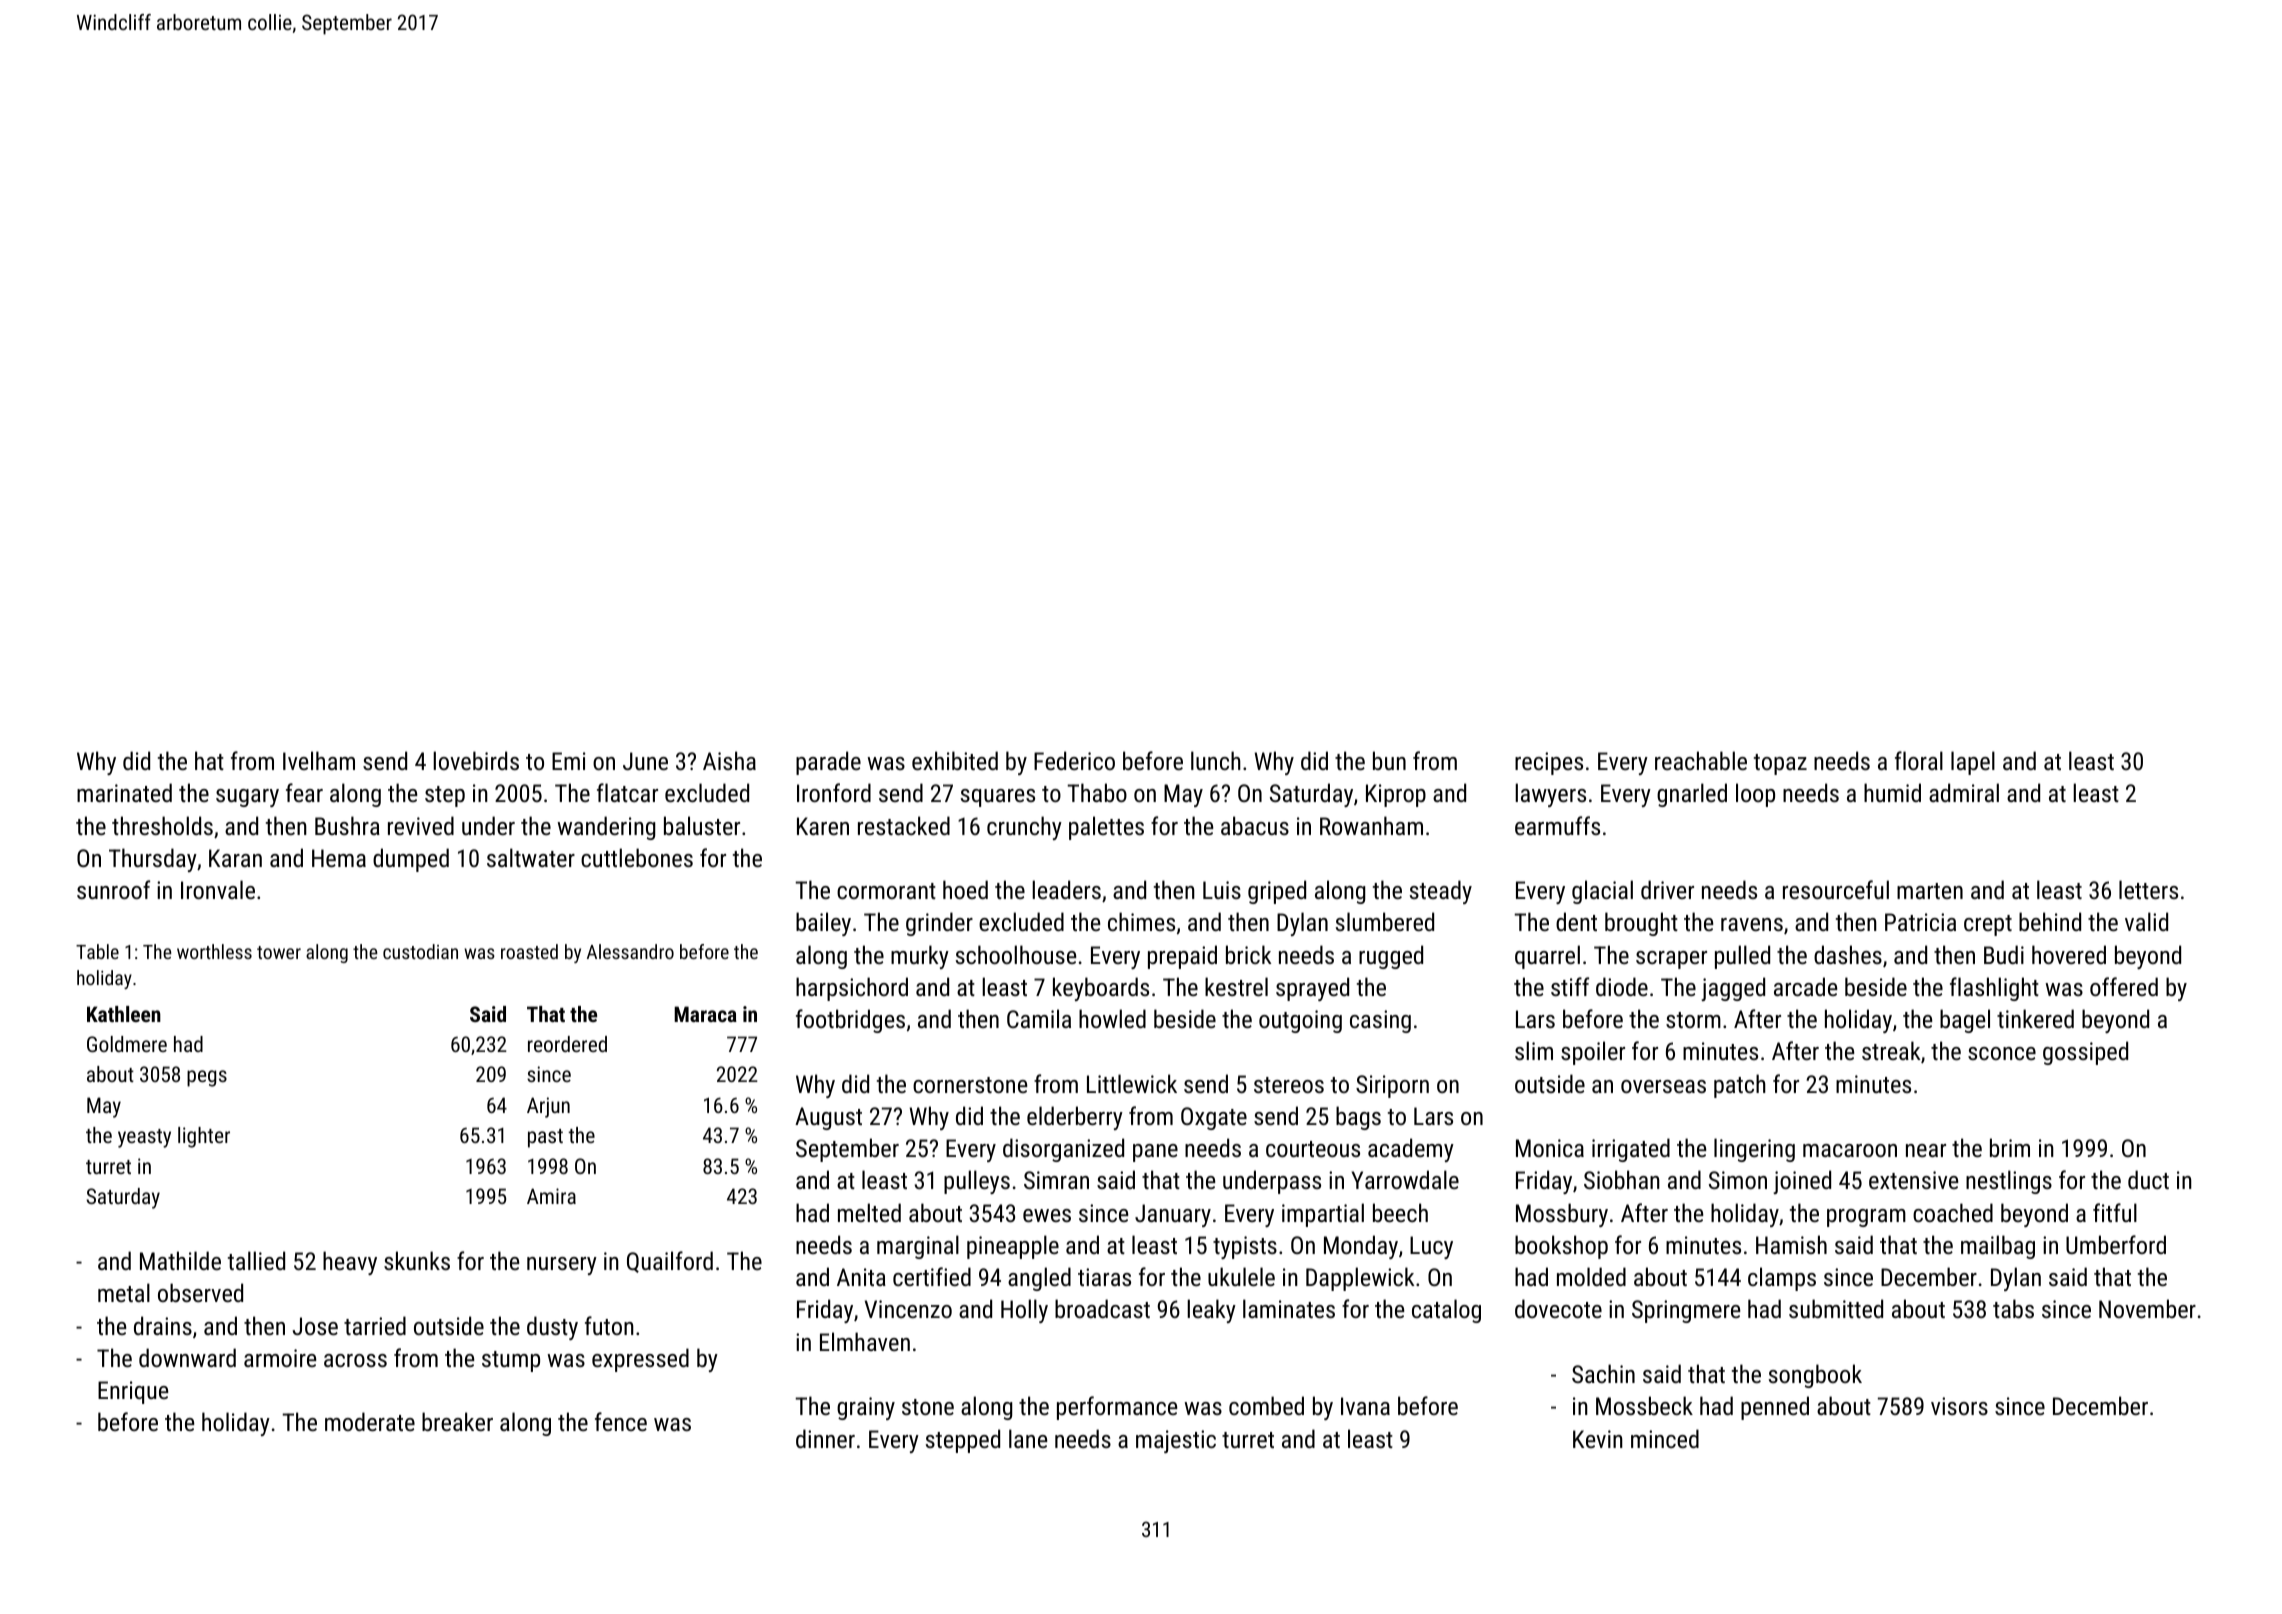  What do you see at coordinates (865, 1341) in the document?
I see `Elmhaven` at bounding box center [865, 1341].
